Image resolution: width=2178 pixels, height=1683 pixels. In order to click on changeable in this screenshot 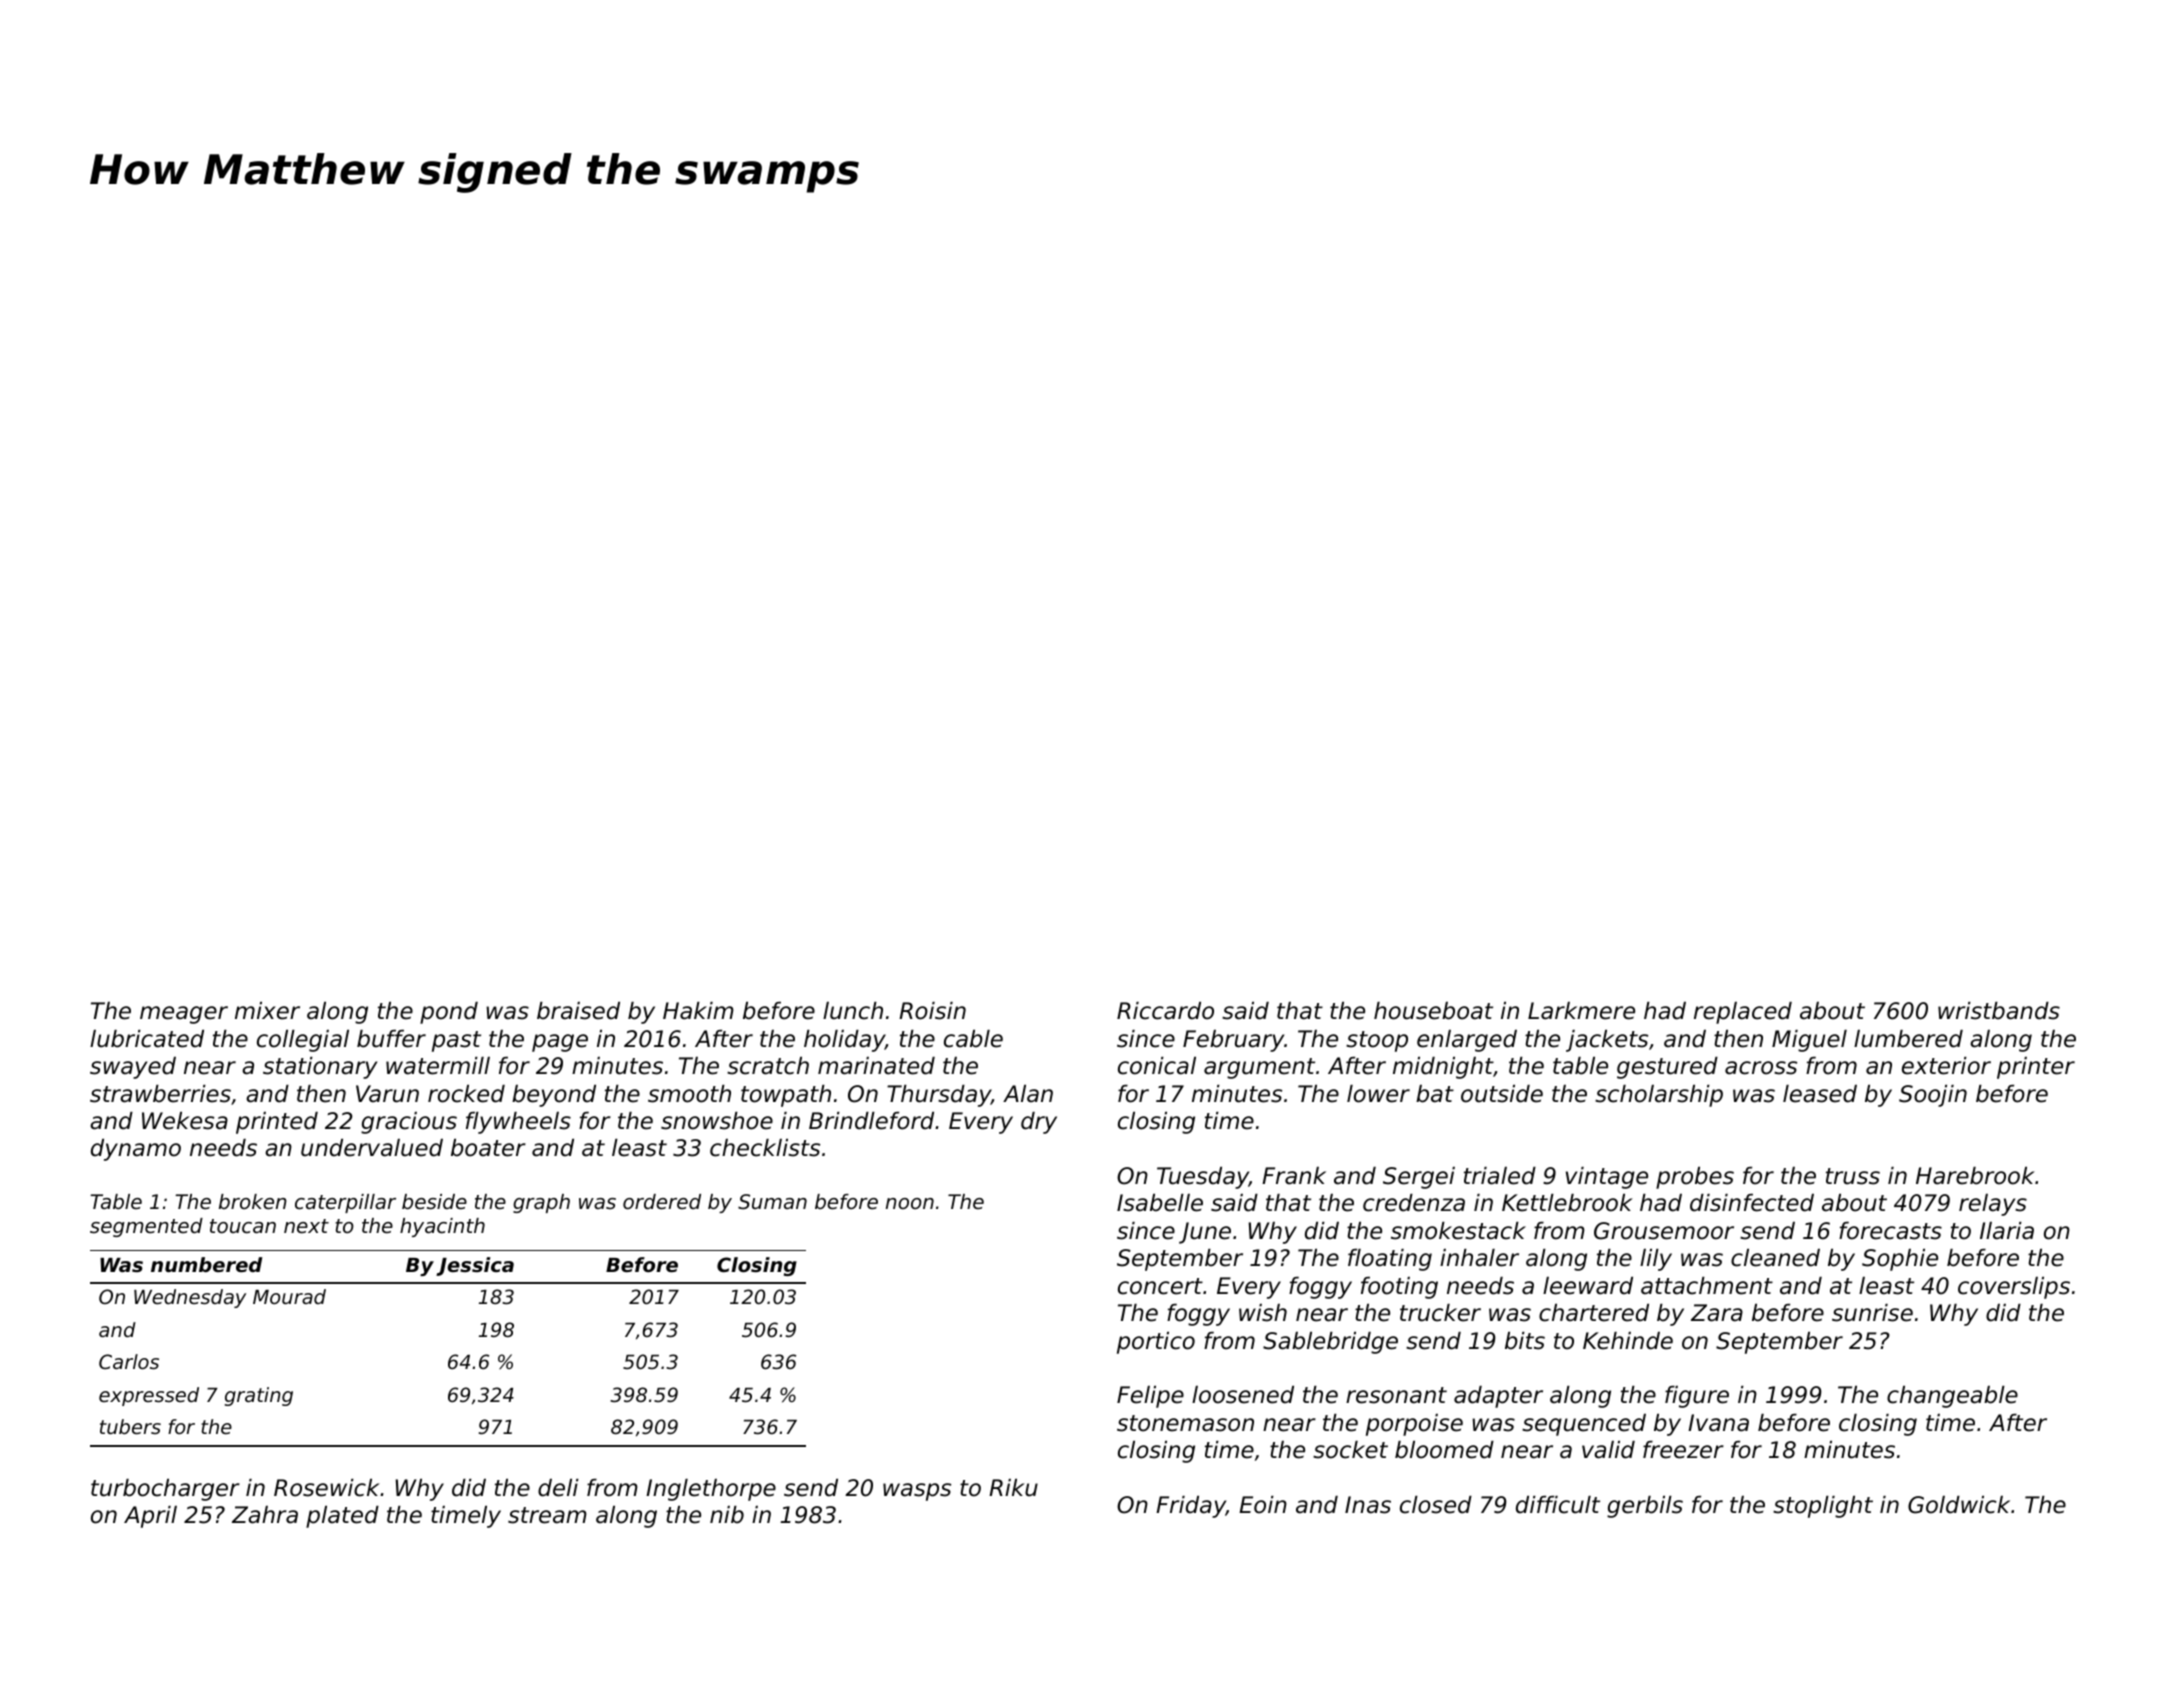, I will do `click(1952, 1397)`.
